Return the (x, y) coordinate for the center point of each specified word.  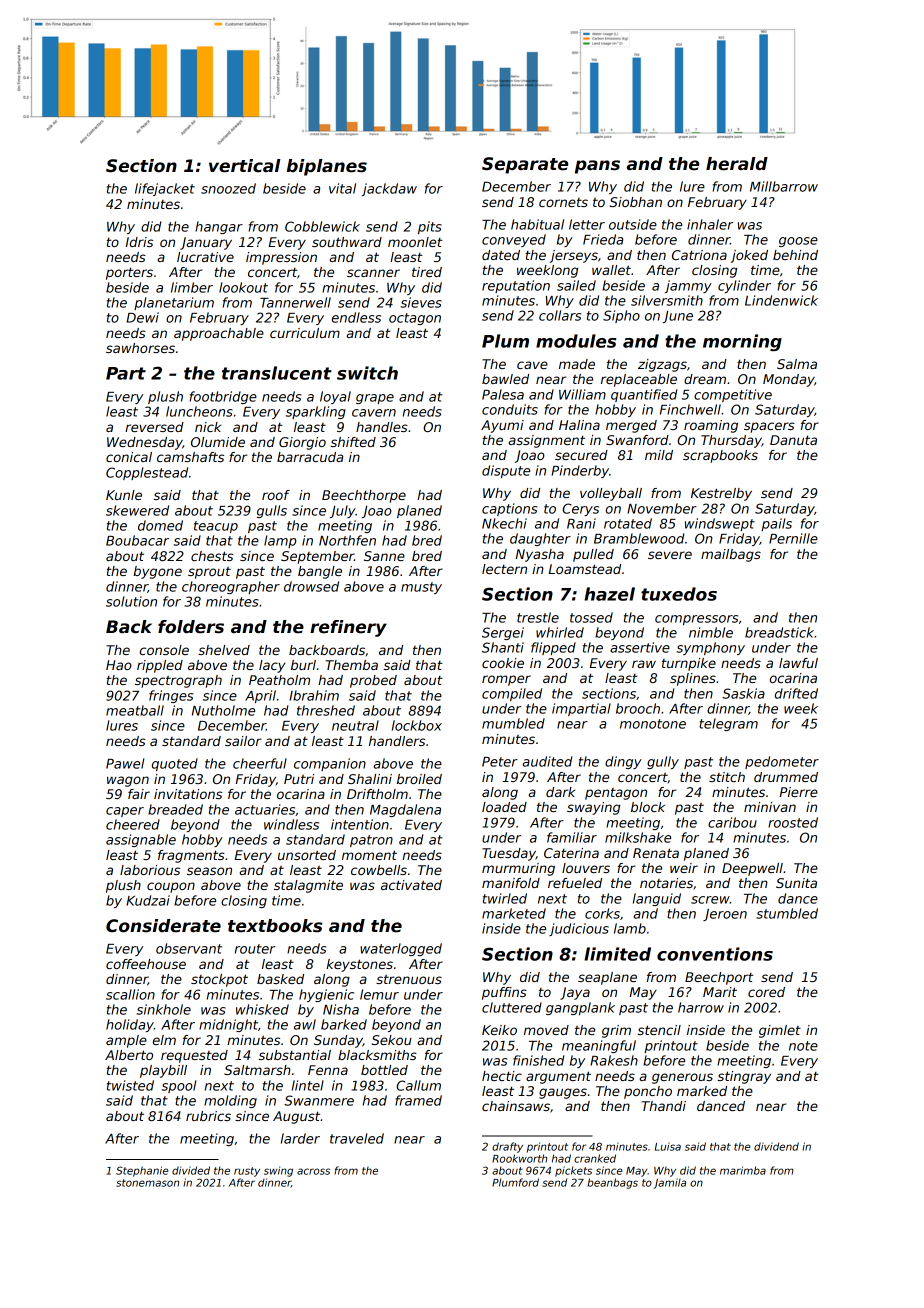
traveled (357, 1138)
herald (737, 164)
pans (597, 167)
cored (766, 992)
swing (278, 1171)
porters (129, 273)
